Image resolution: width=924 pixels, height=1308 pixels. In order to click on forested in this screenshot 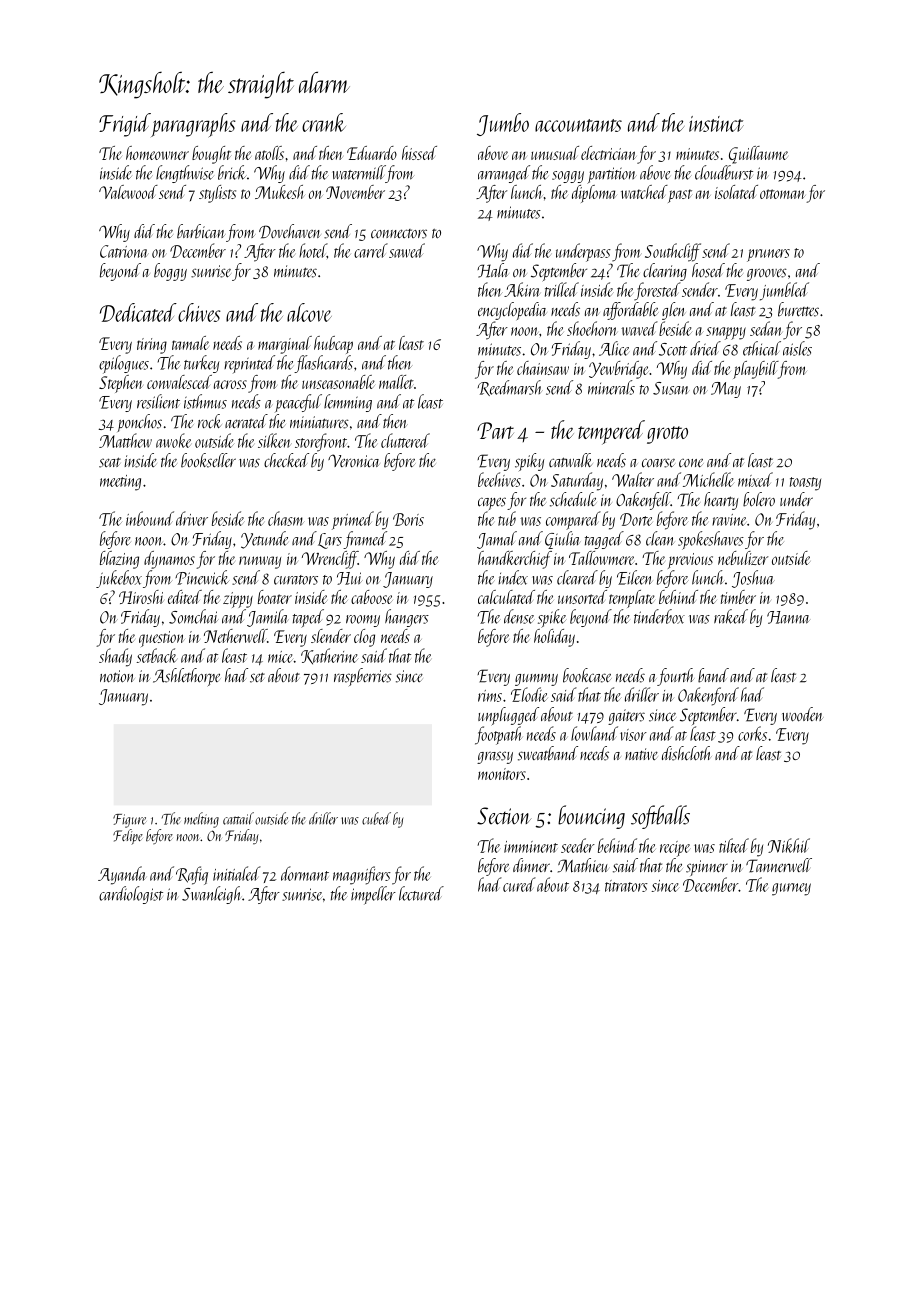, I will do `click(657, 291)`.
